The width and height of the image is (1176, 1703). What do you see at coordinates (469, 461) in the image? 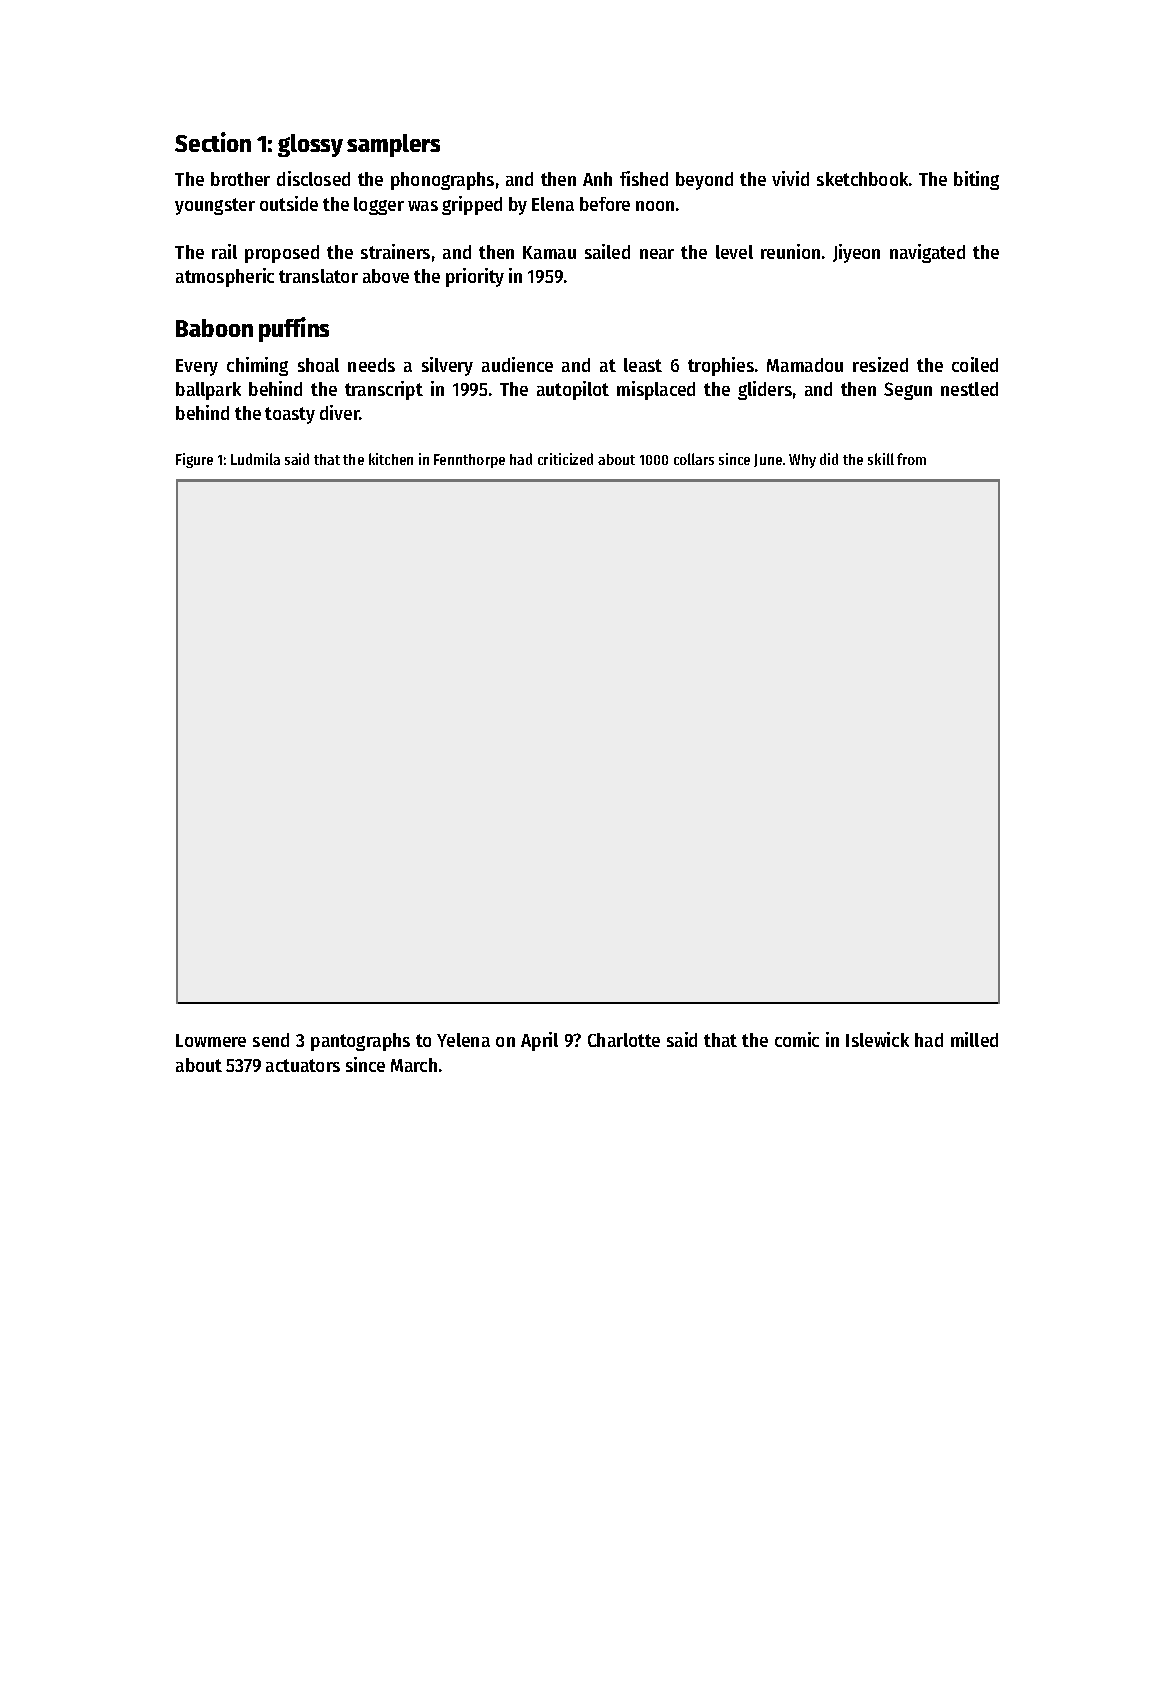
I see `Fennthorpe` at bounding box center [469, 461].
